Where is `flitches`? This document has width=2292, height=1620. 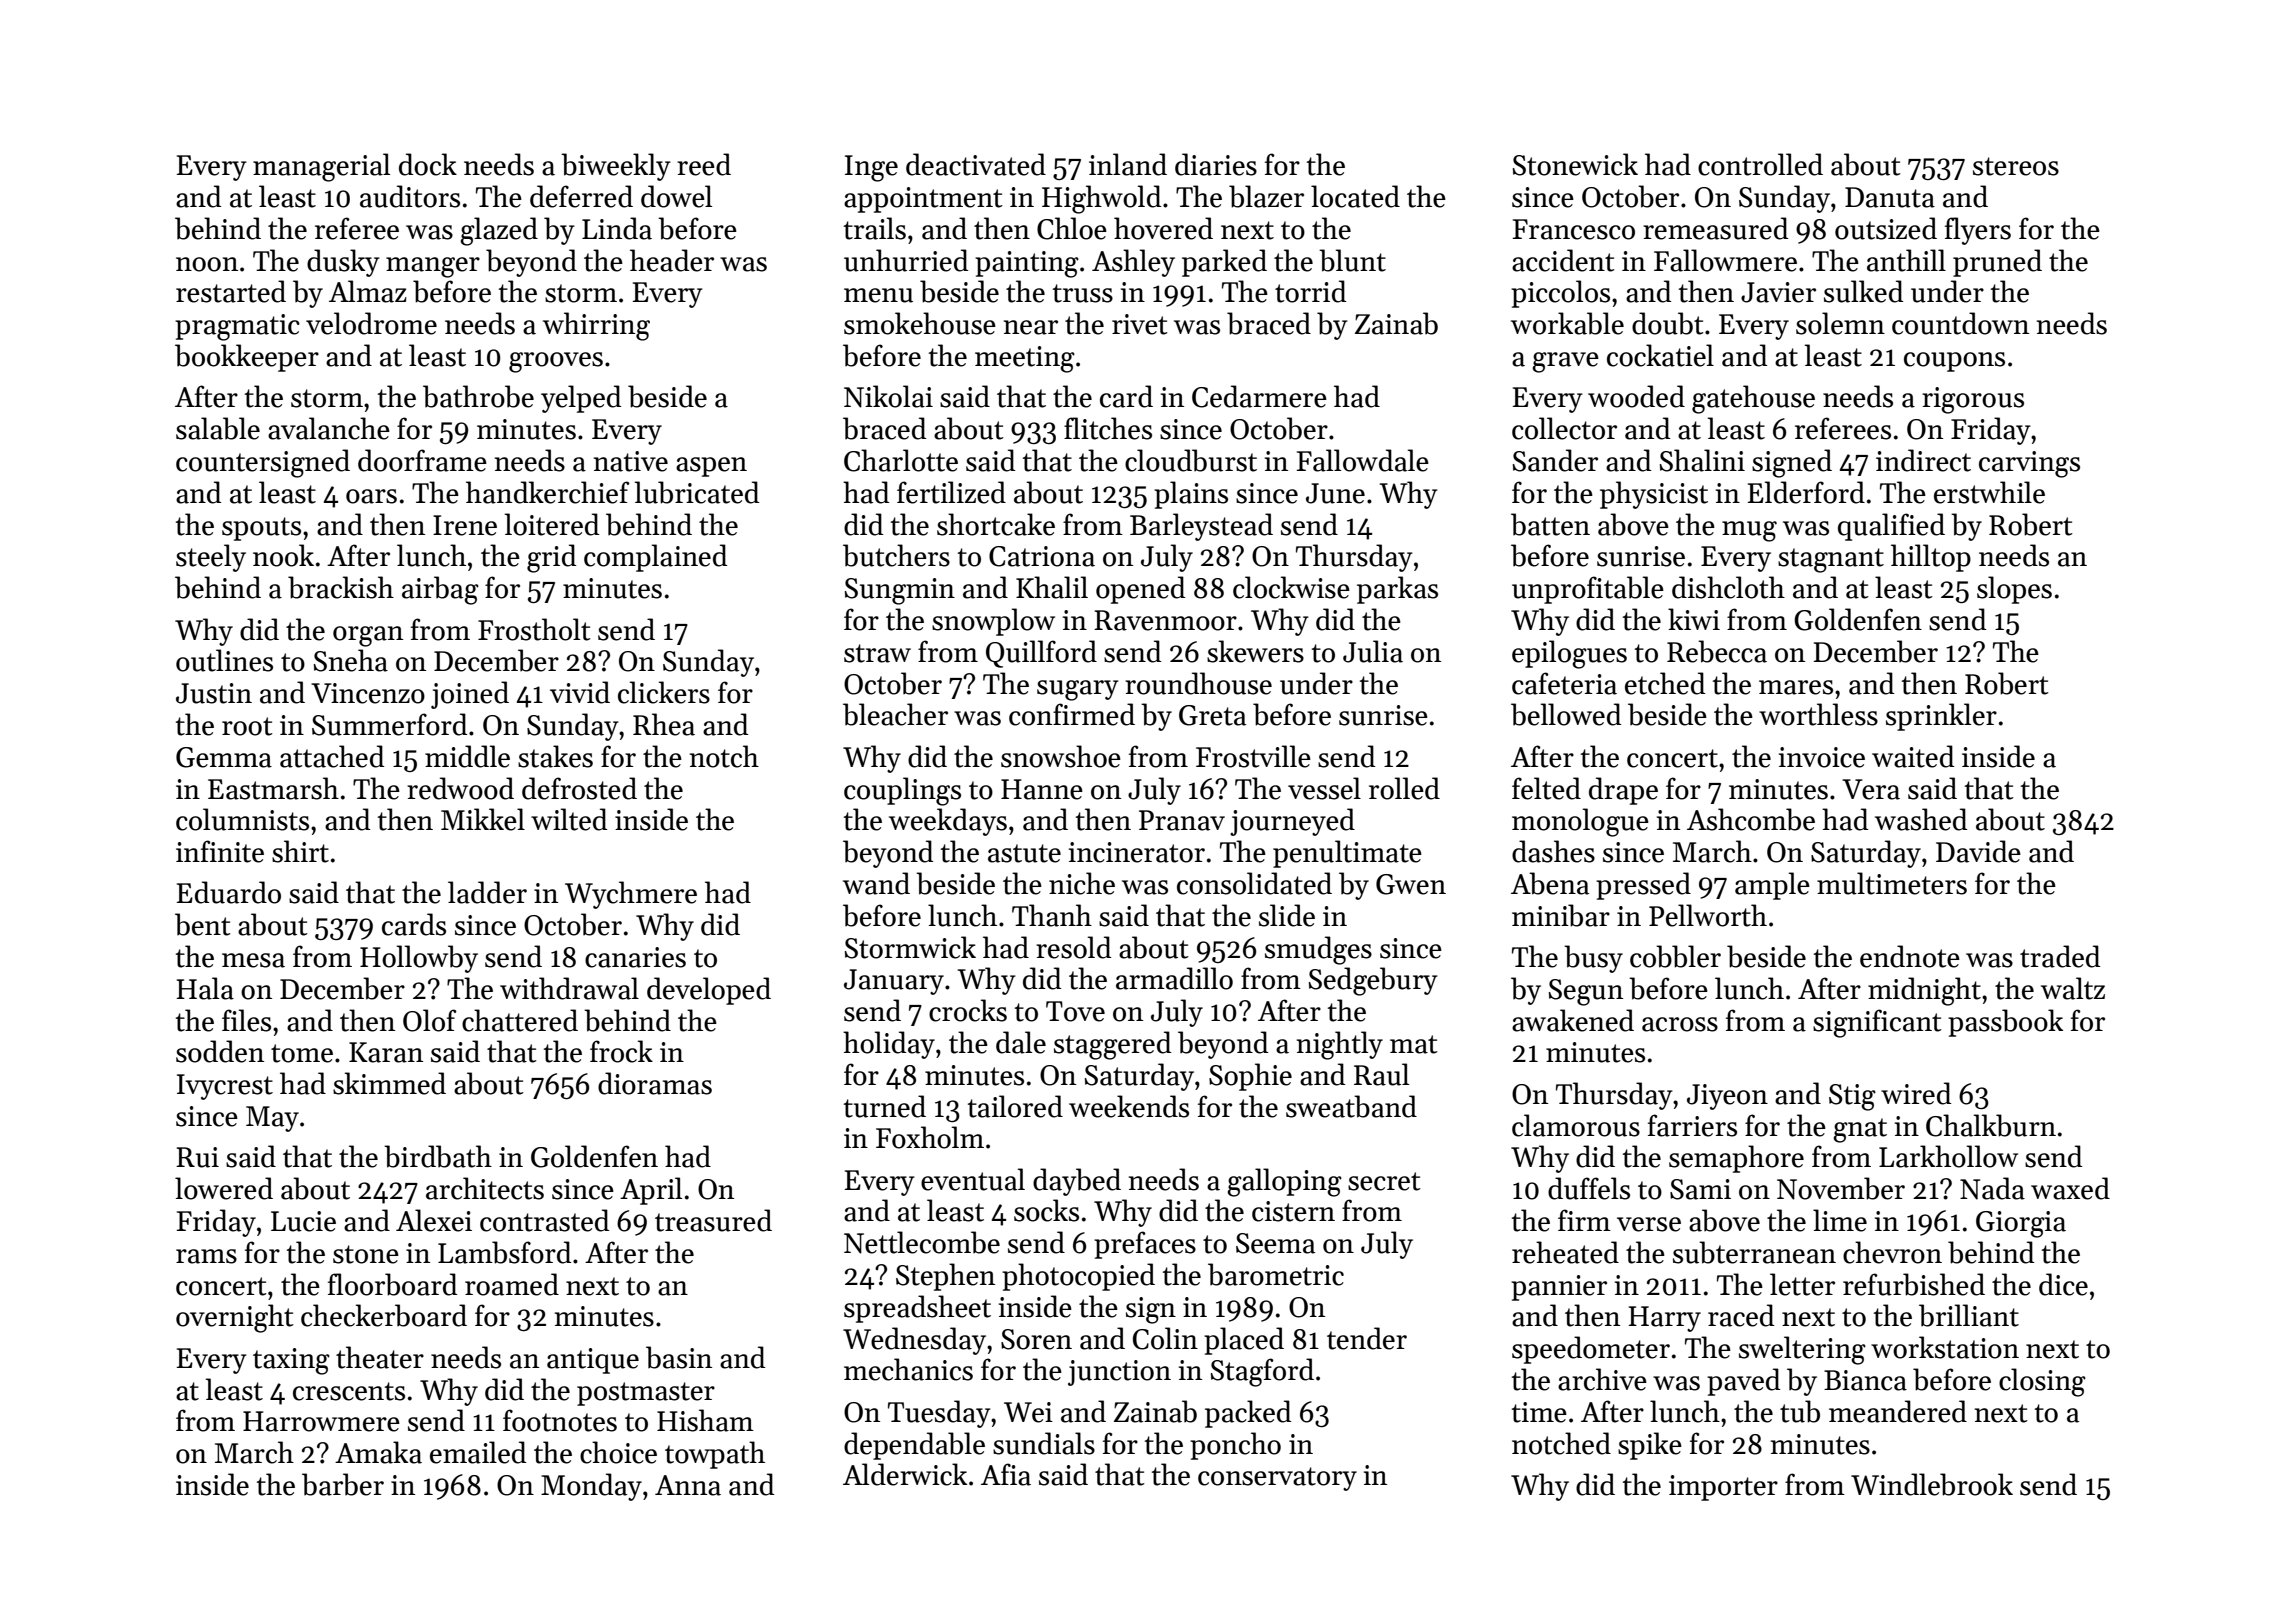
flitches is located at coordinates (1108, 428).
